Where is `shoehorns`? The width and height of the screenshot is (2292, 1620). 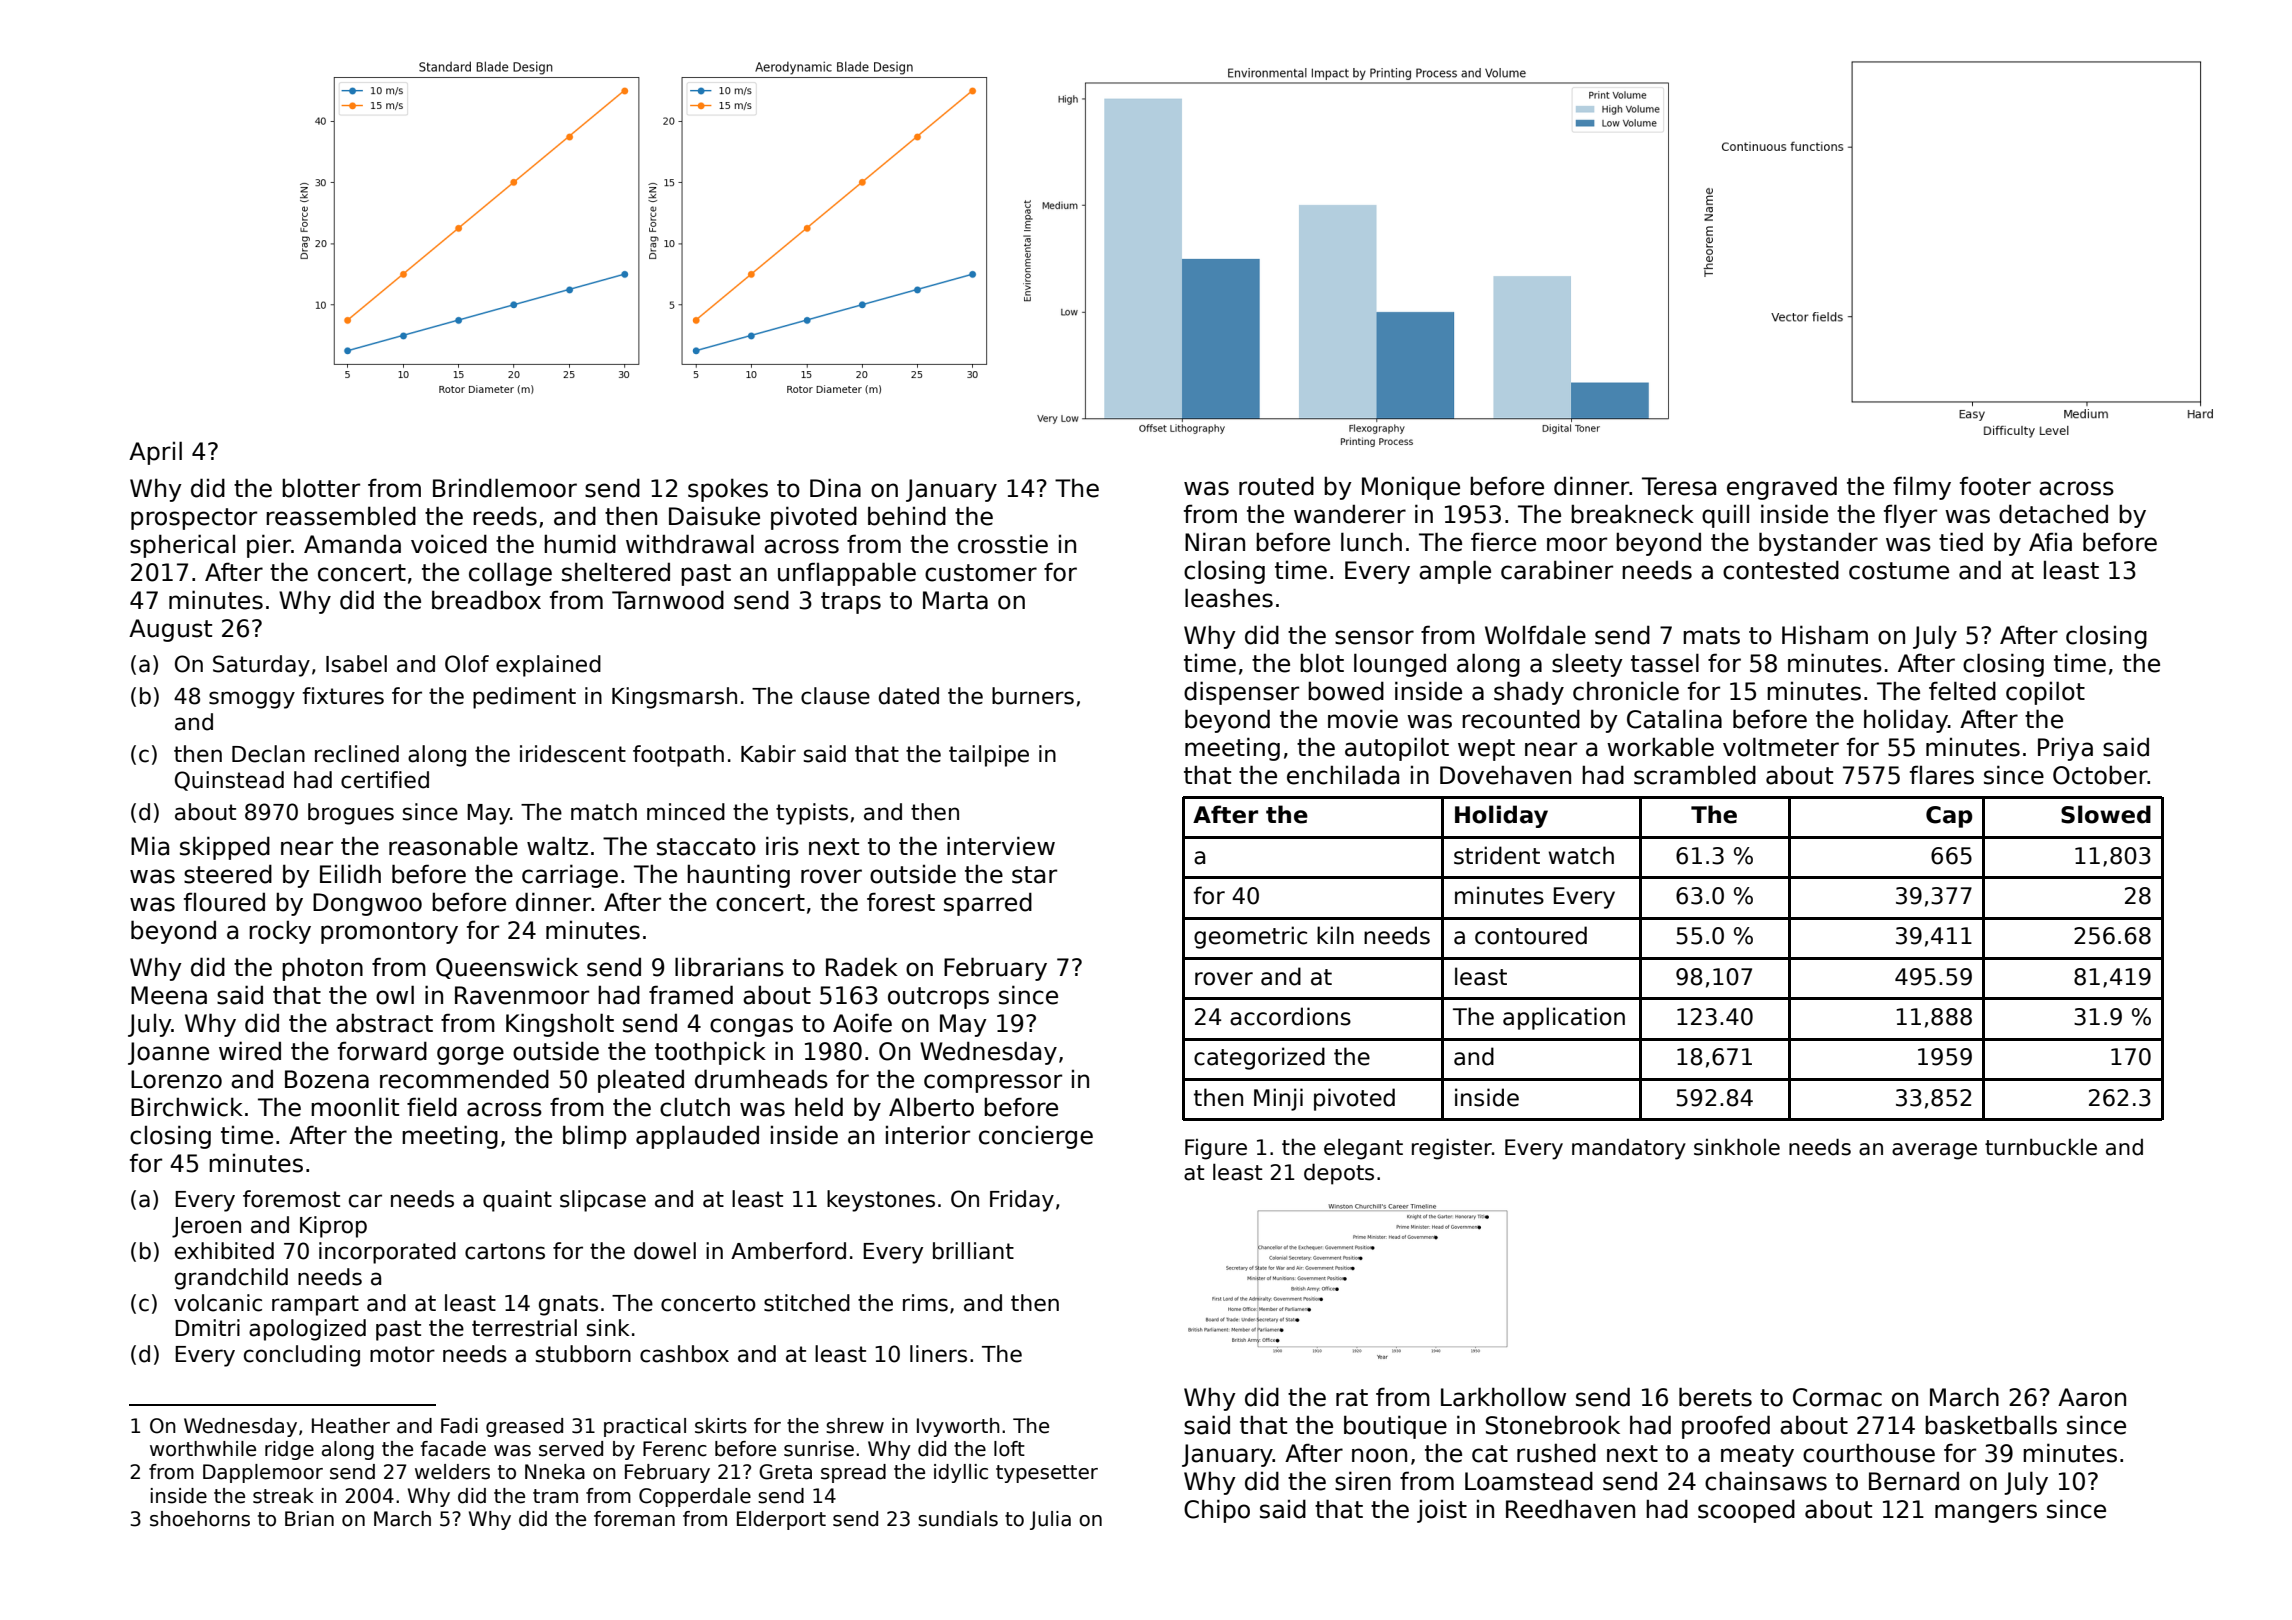 shoehorns is located at coordinates (200, 1519).
